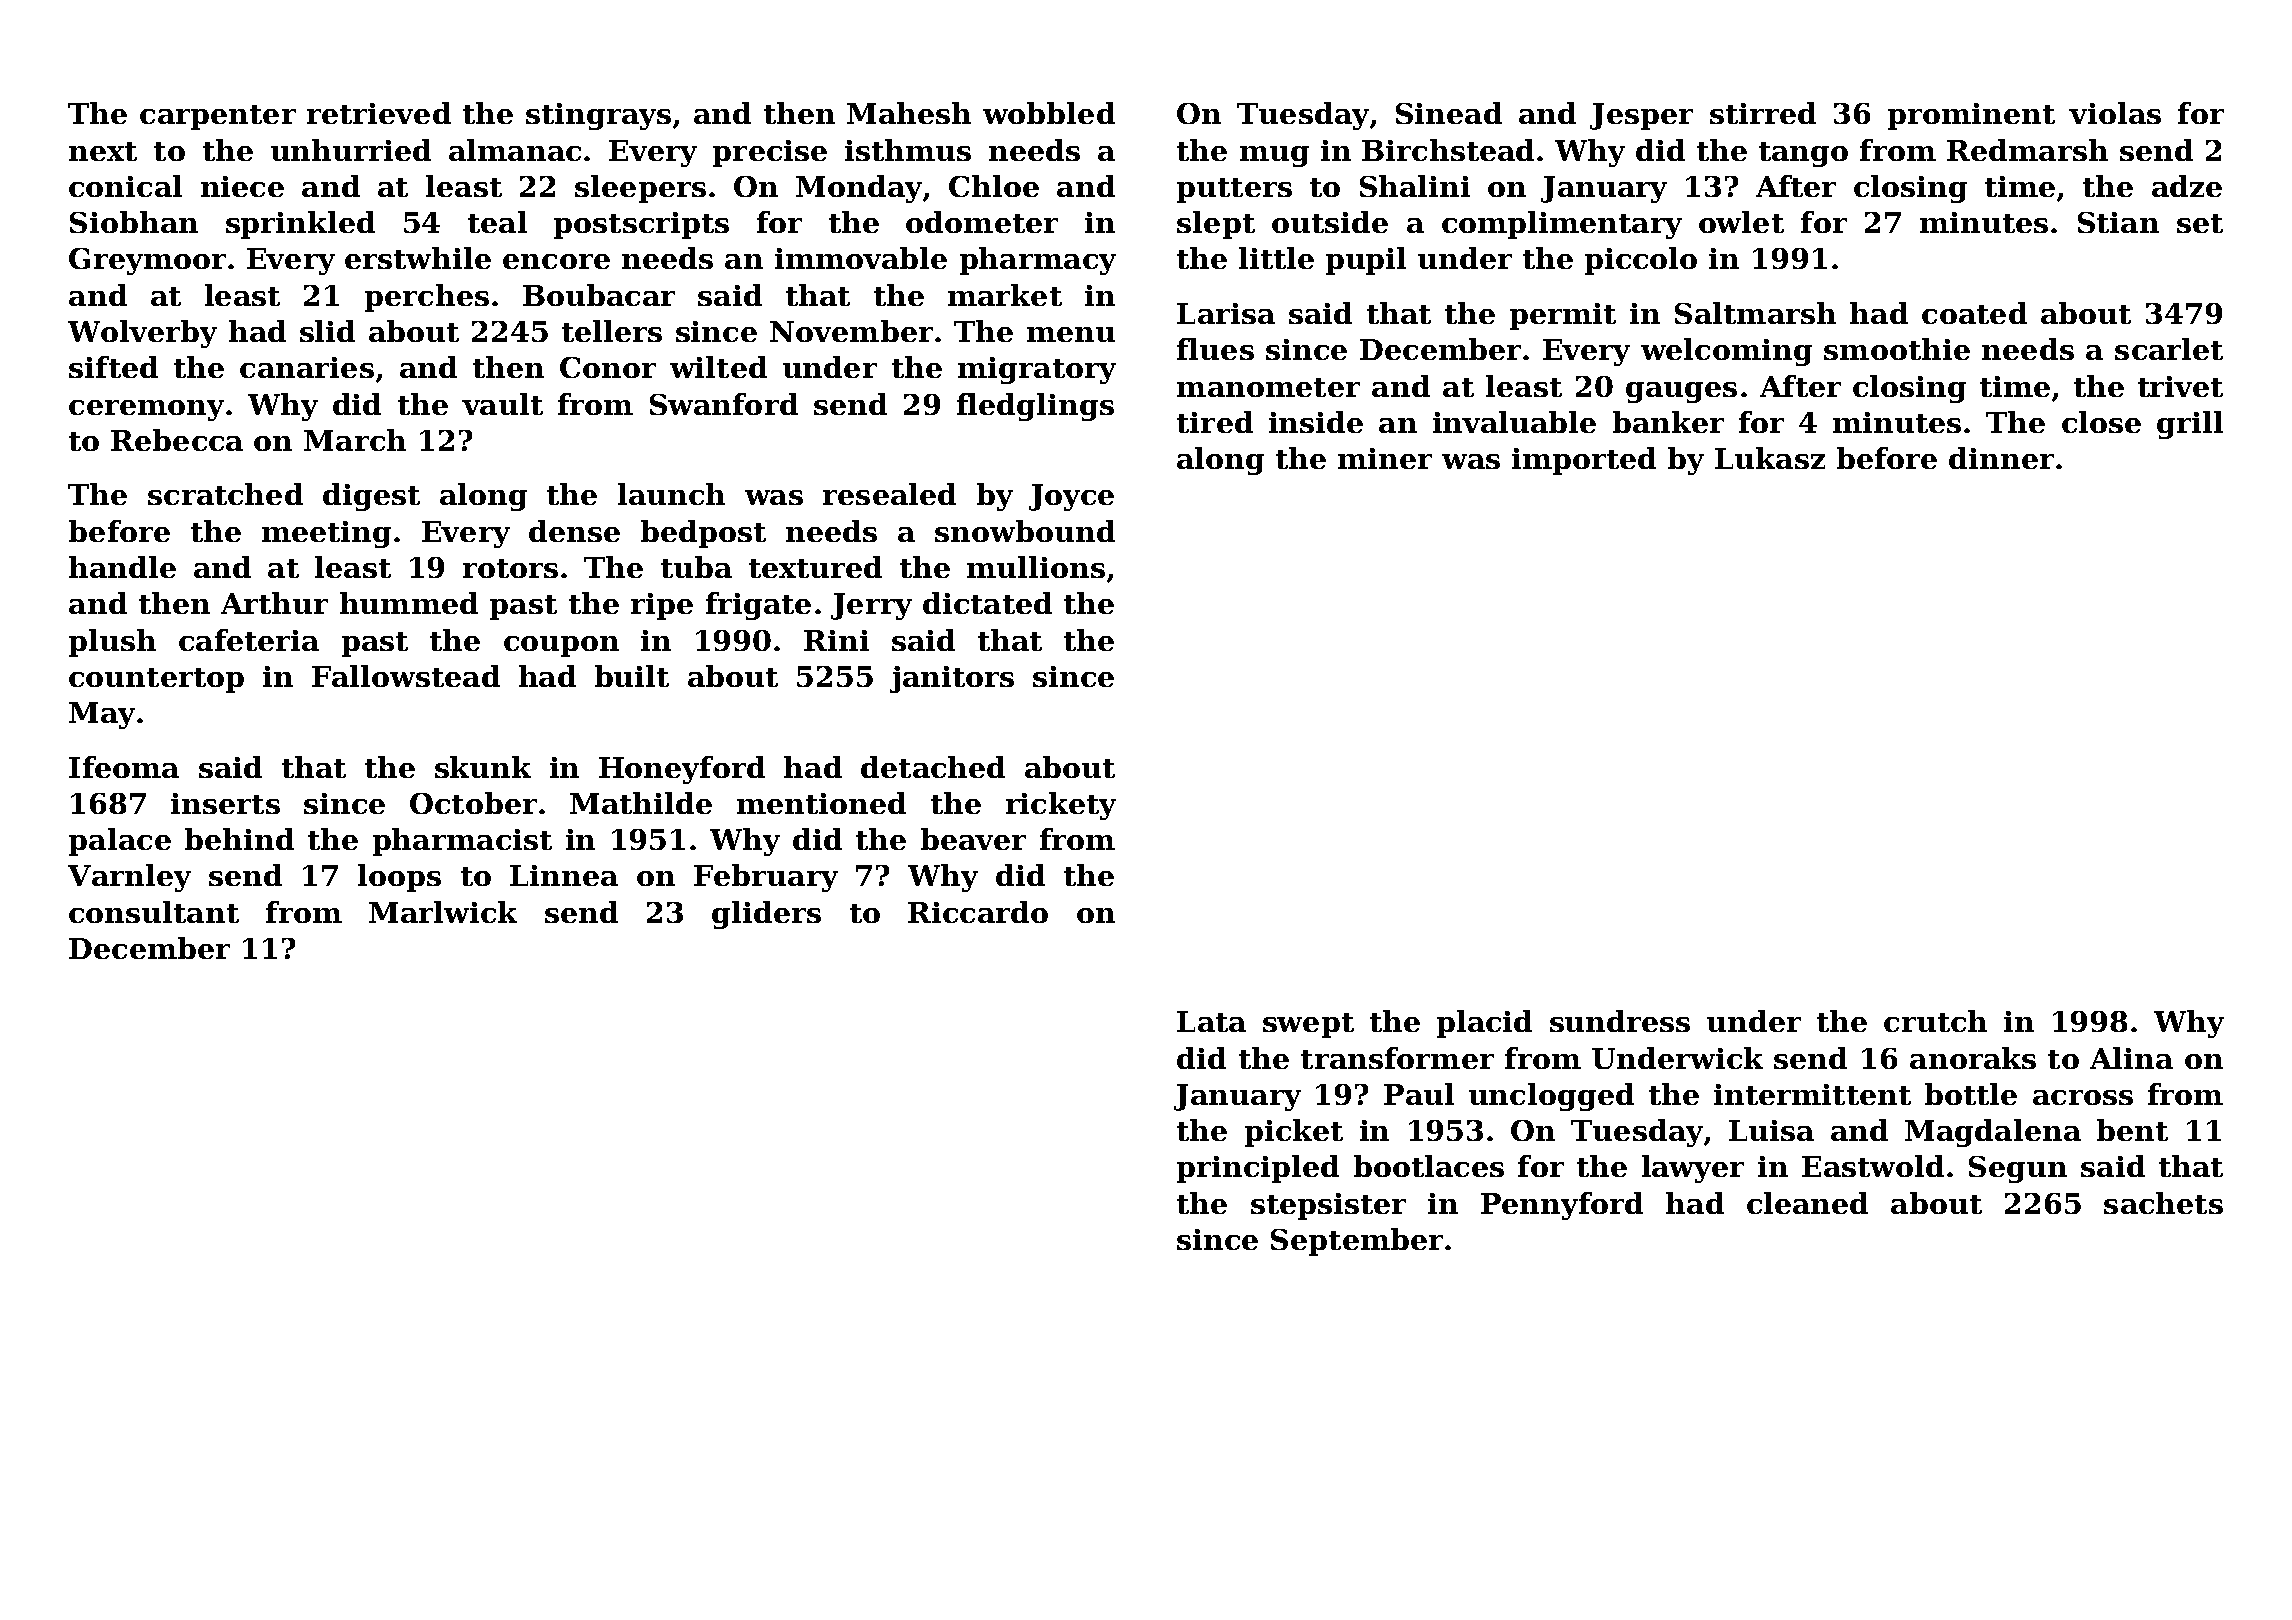 The width and height of the document is (2292, 1620). What do you see at coordinates (1971, 116) in the document?
I see `prominent` at bounding box center [1971, 116].
